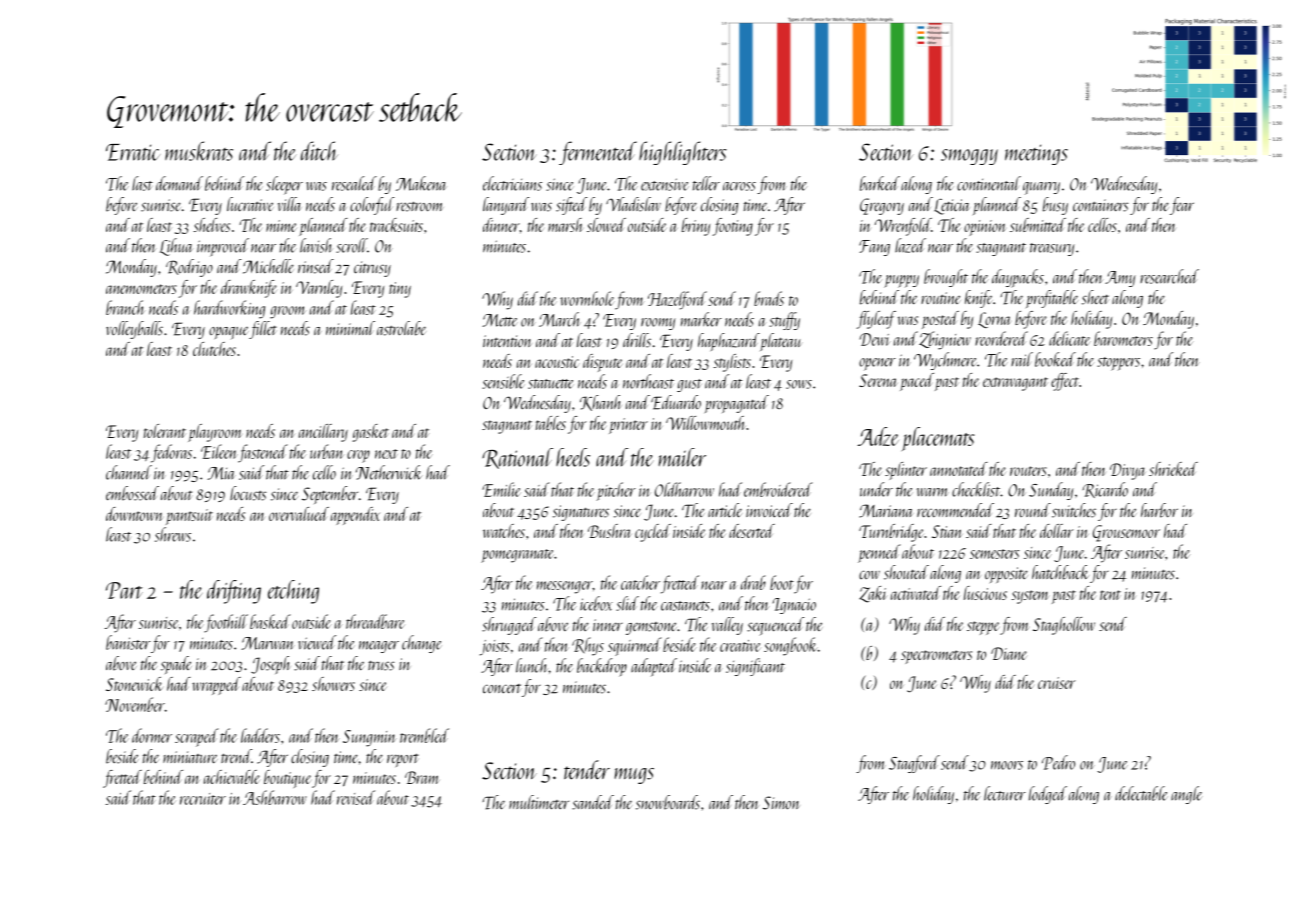 The height and width of the screenshot is (924, 1308). Describe the element at coordinates (640, 582) in the screenshot. I see `catcher` at that location.
